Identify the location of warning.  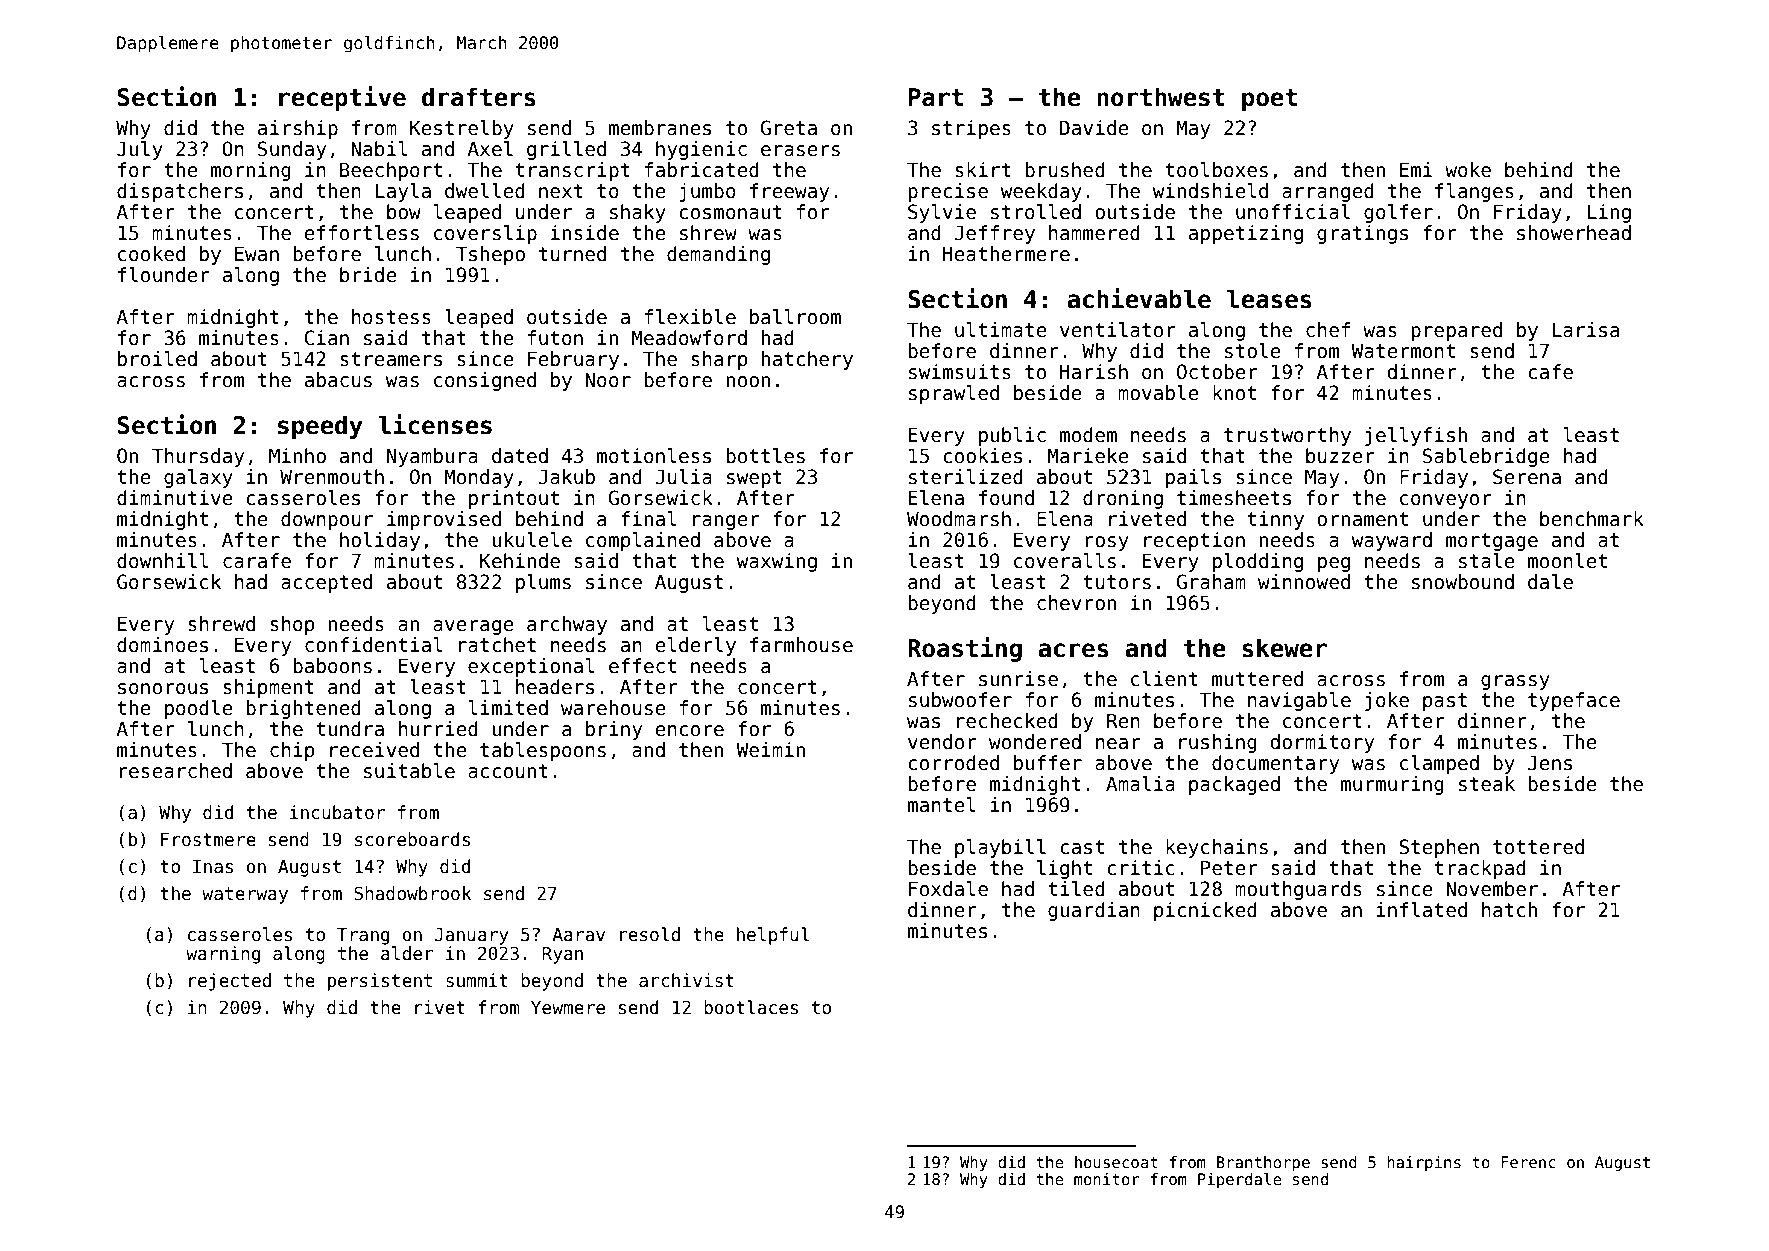
(223, 955).
